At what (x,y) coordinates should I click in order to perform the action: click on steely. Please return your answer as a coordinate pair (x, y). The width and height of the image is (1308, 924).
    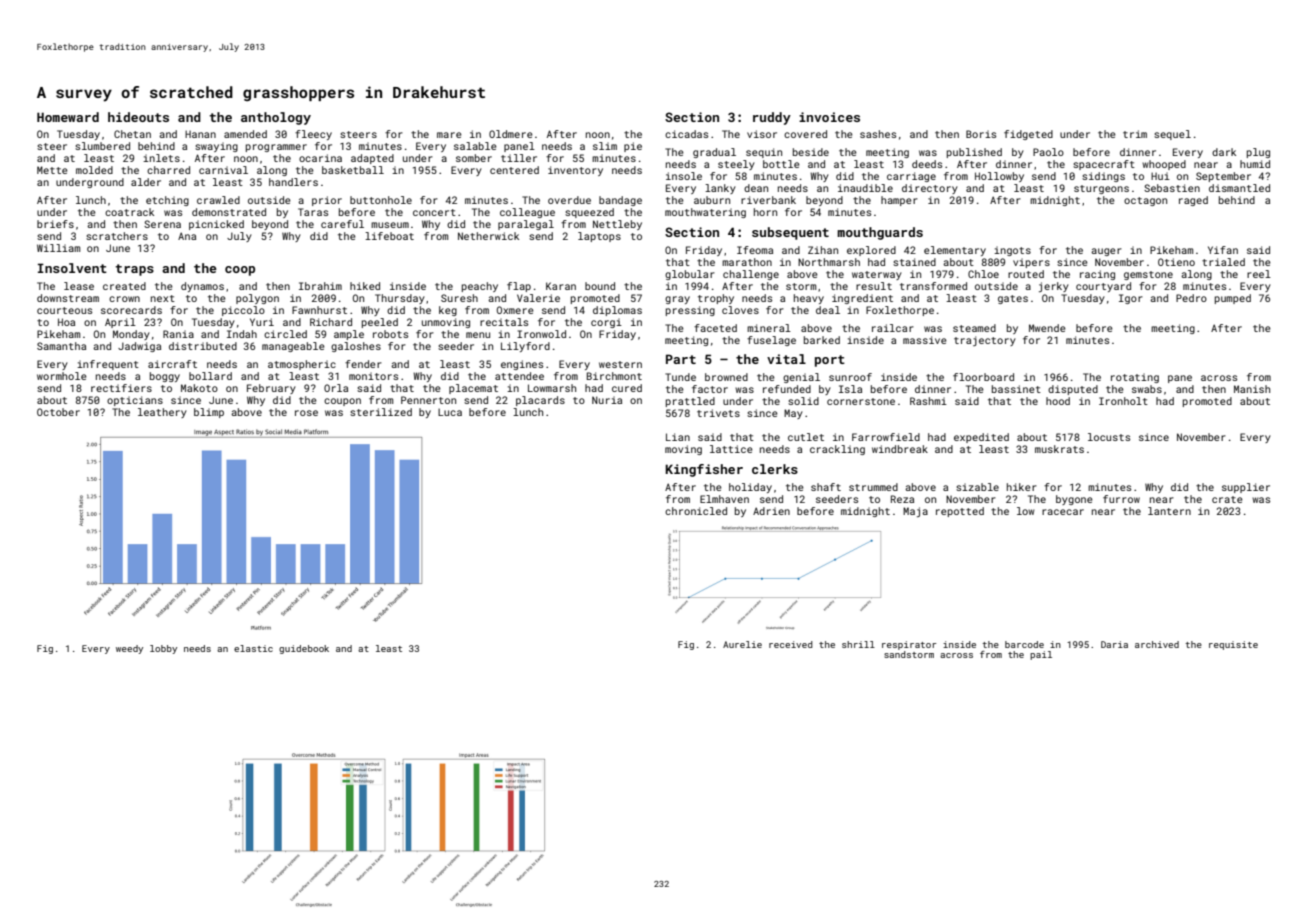
    Looking at the image, I should click on (736, 165).
